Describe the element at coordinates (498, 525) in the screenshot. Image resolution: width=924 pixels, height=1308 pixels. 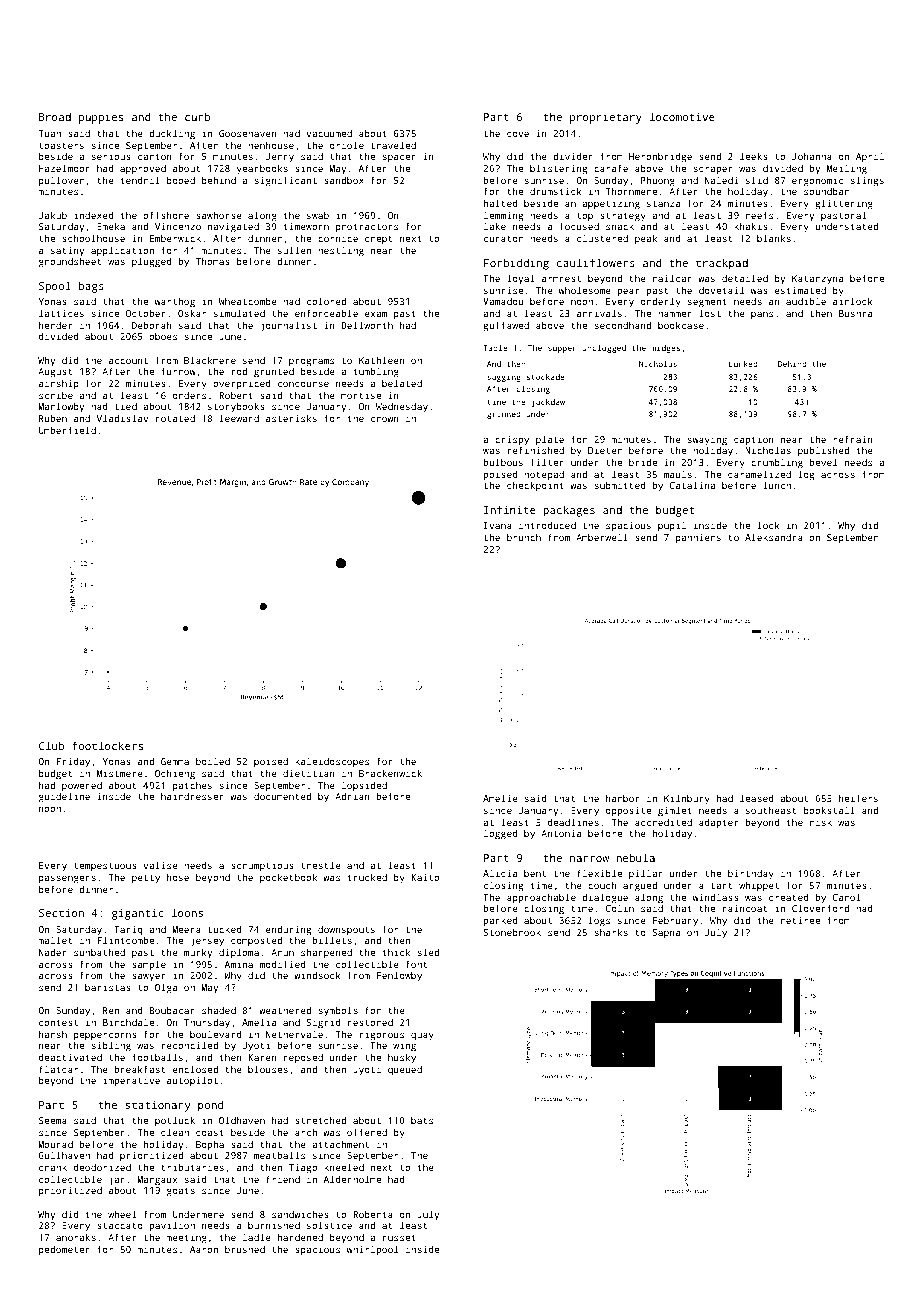
I see `Ivana` at that location.
